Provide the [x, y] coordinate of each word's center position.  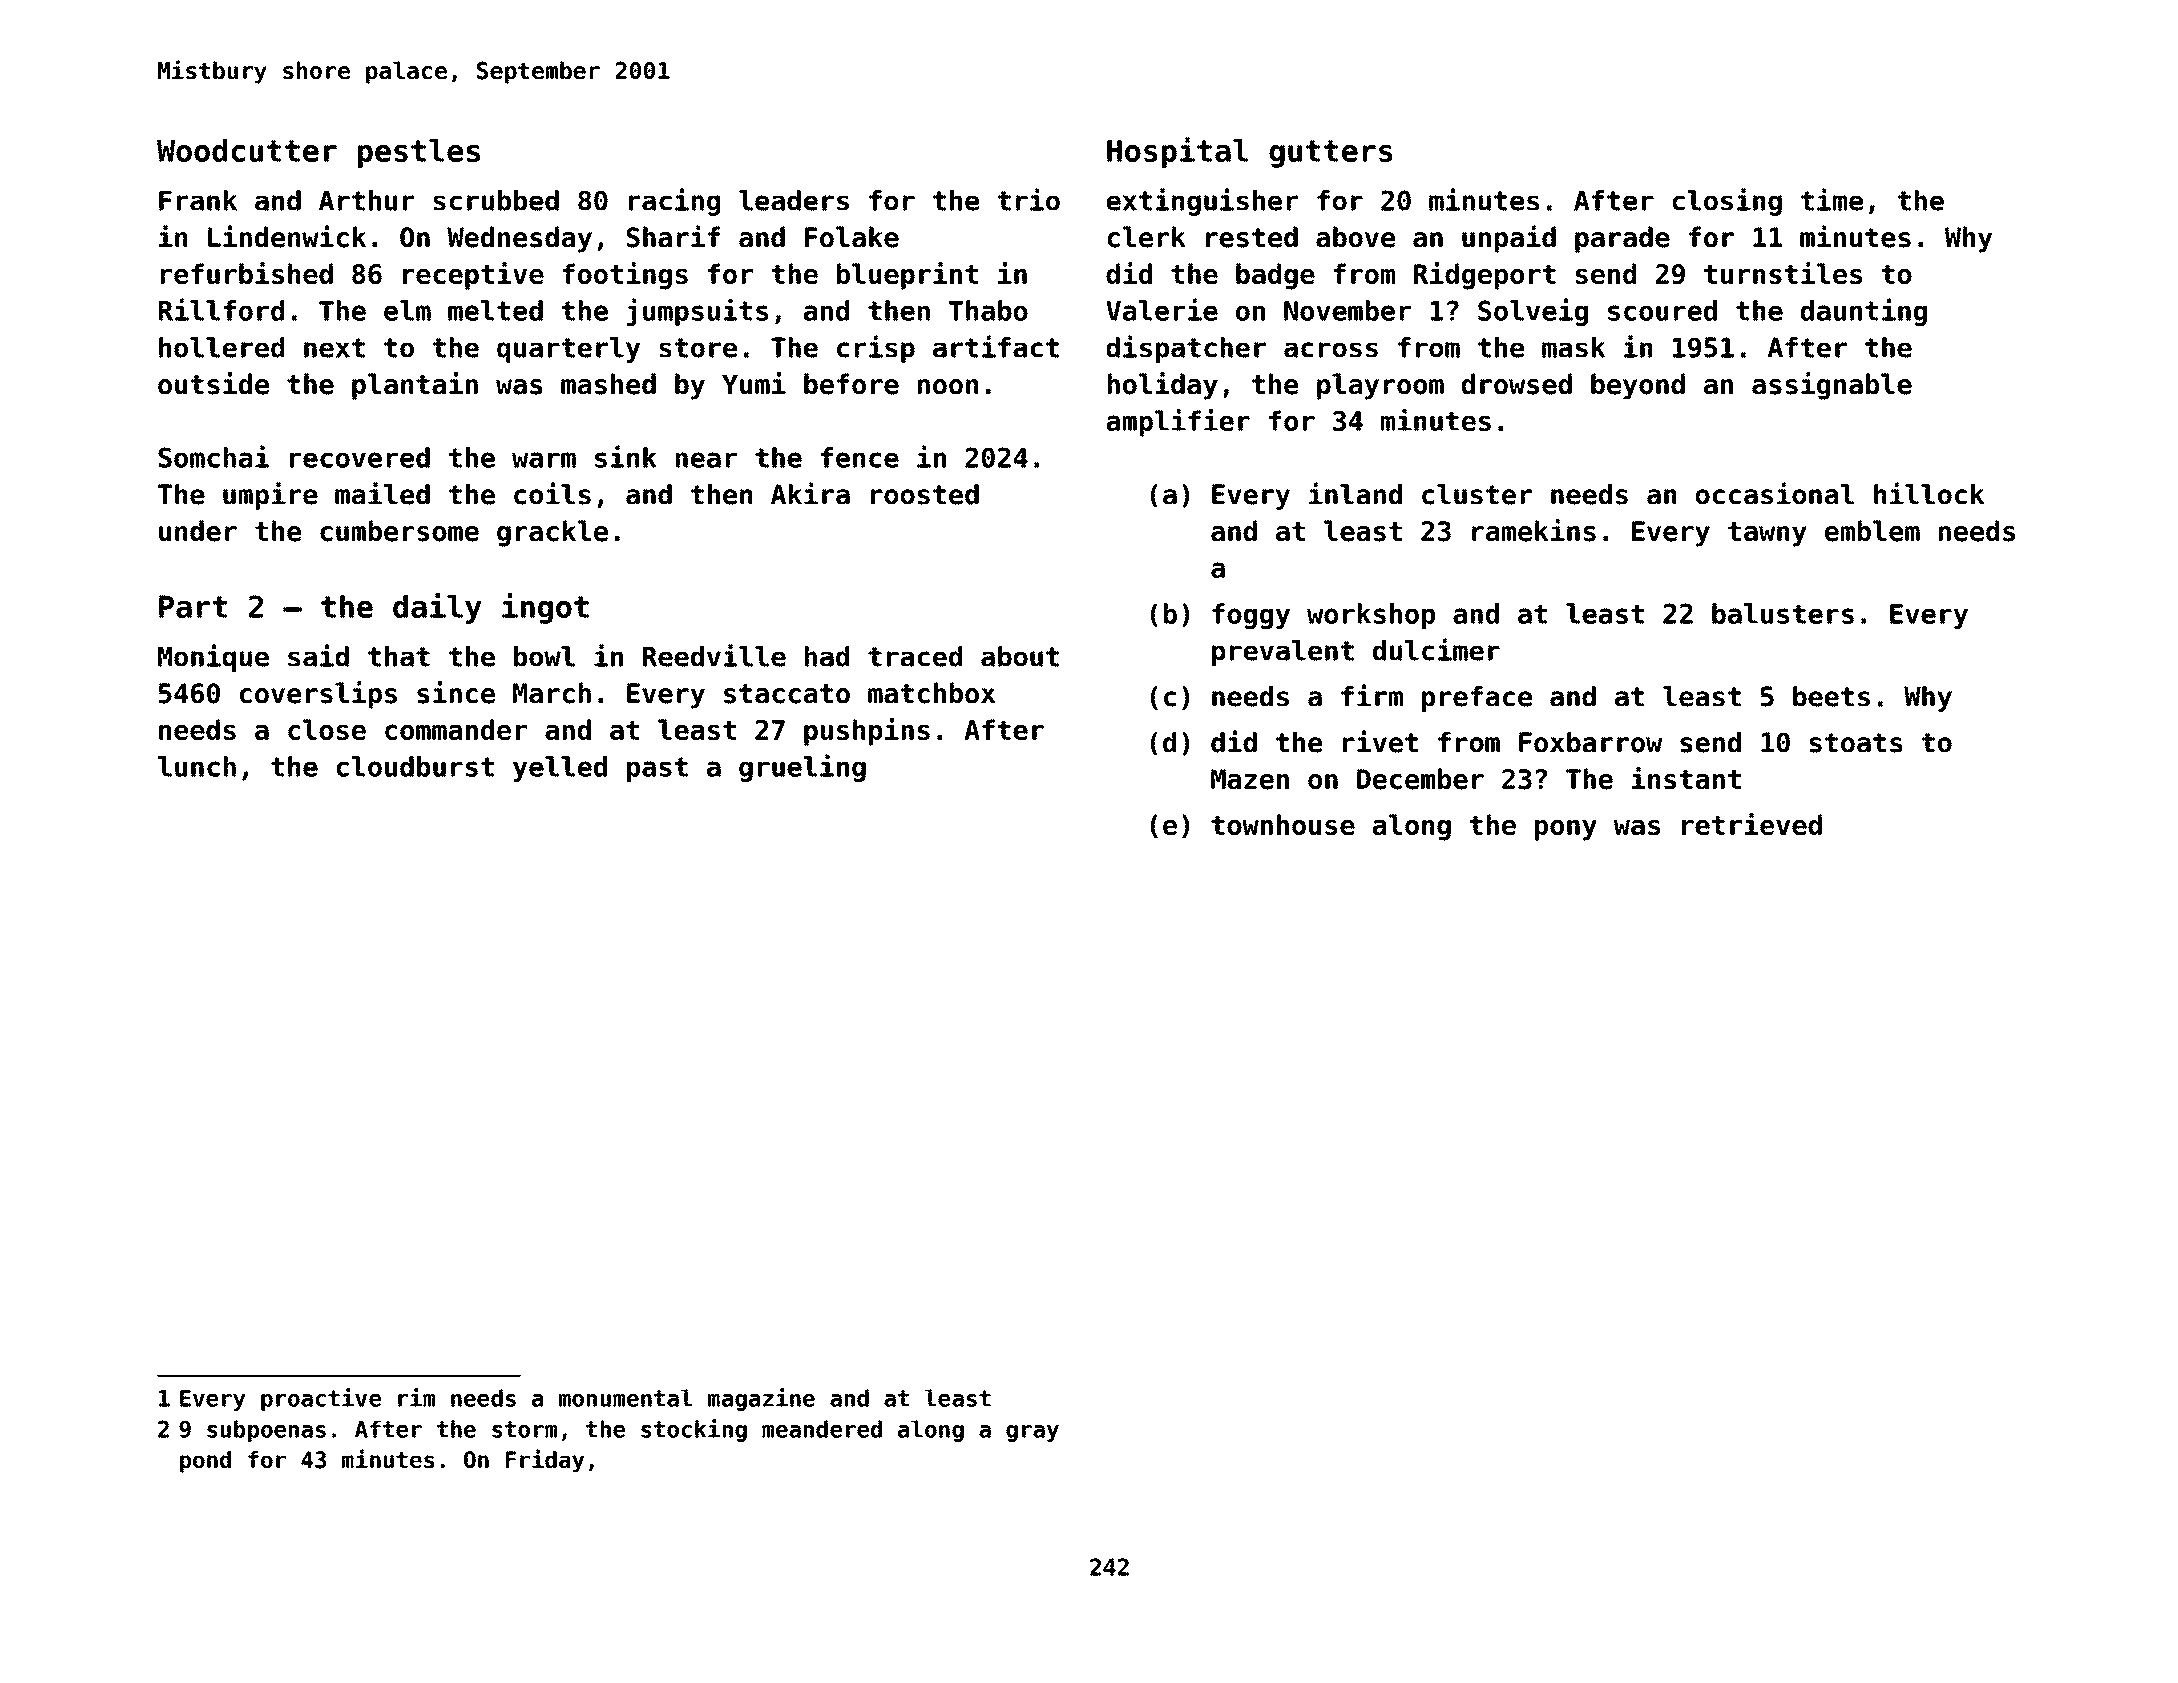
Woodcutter [247, 150]
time [1832, 199]
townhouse [1283, 824]
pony [1566, 830]
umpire [270, 496]
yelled [560, 769]
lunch [197, 766]
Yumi [754, 383]
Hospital [1177, 152]
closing [1727, 202]
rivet [1380, 741]
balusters [1783, 613]
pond [205, 1462]
